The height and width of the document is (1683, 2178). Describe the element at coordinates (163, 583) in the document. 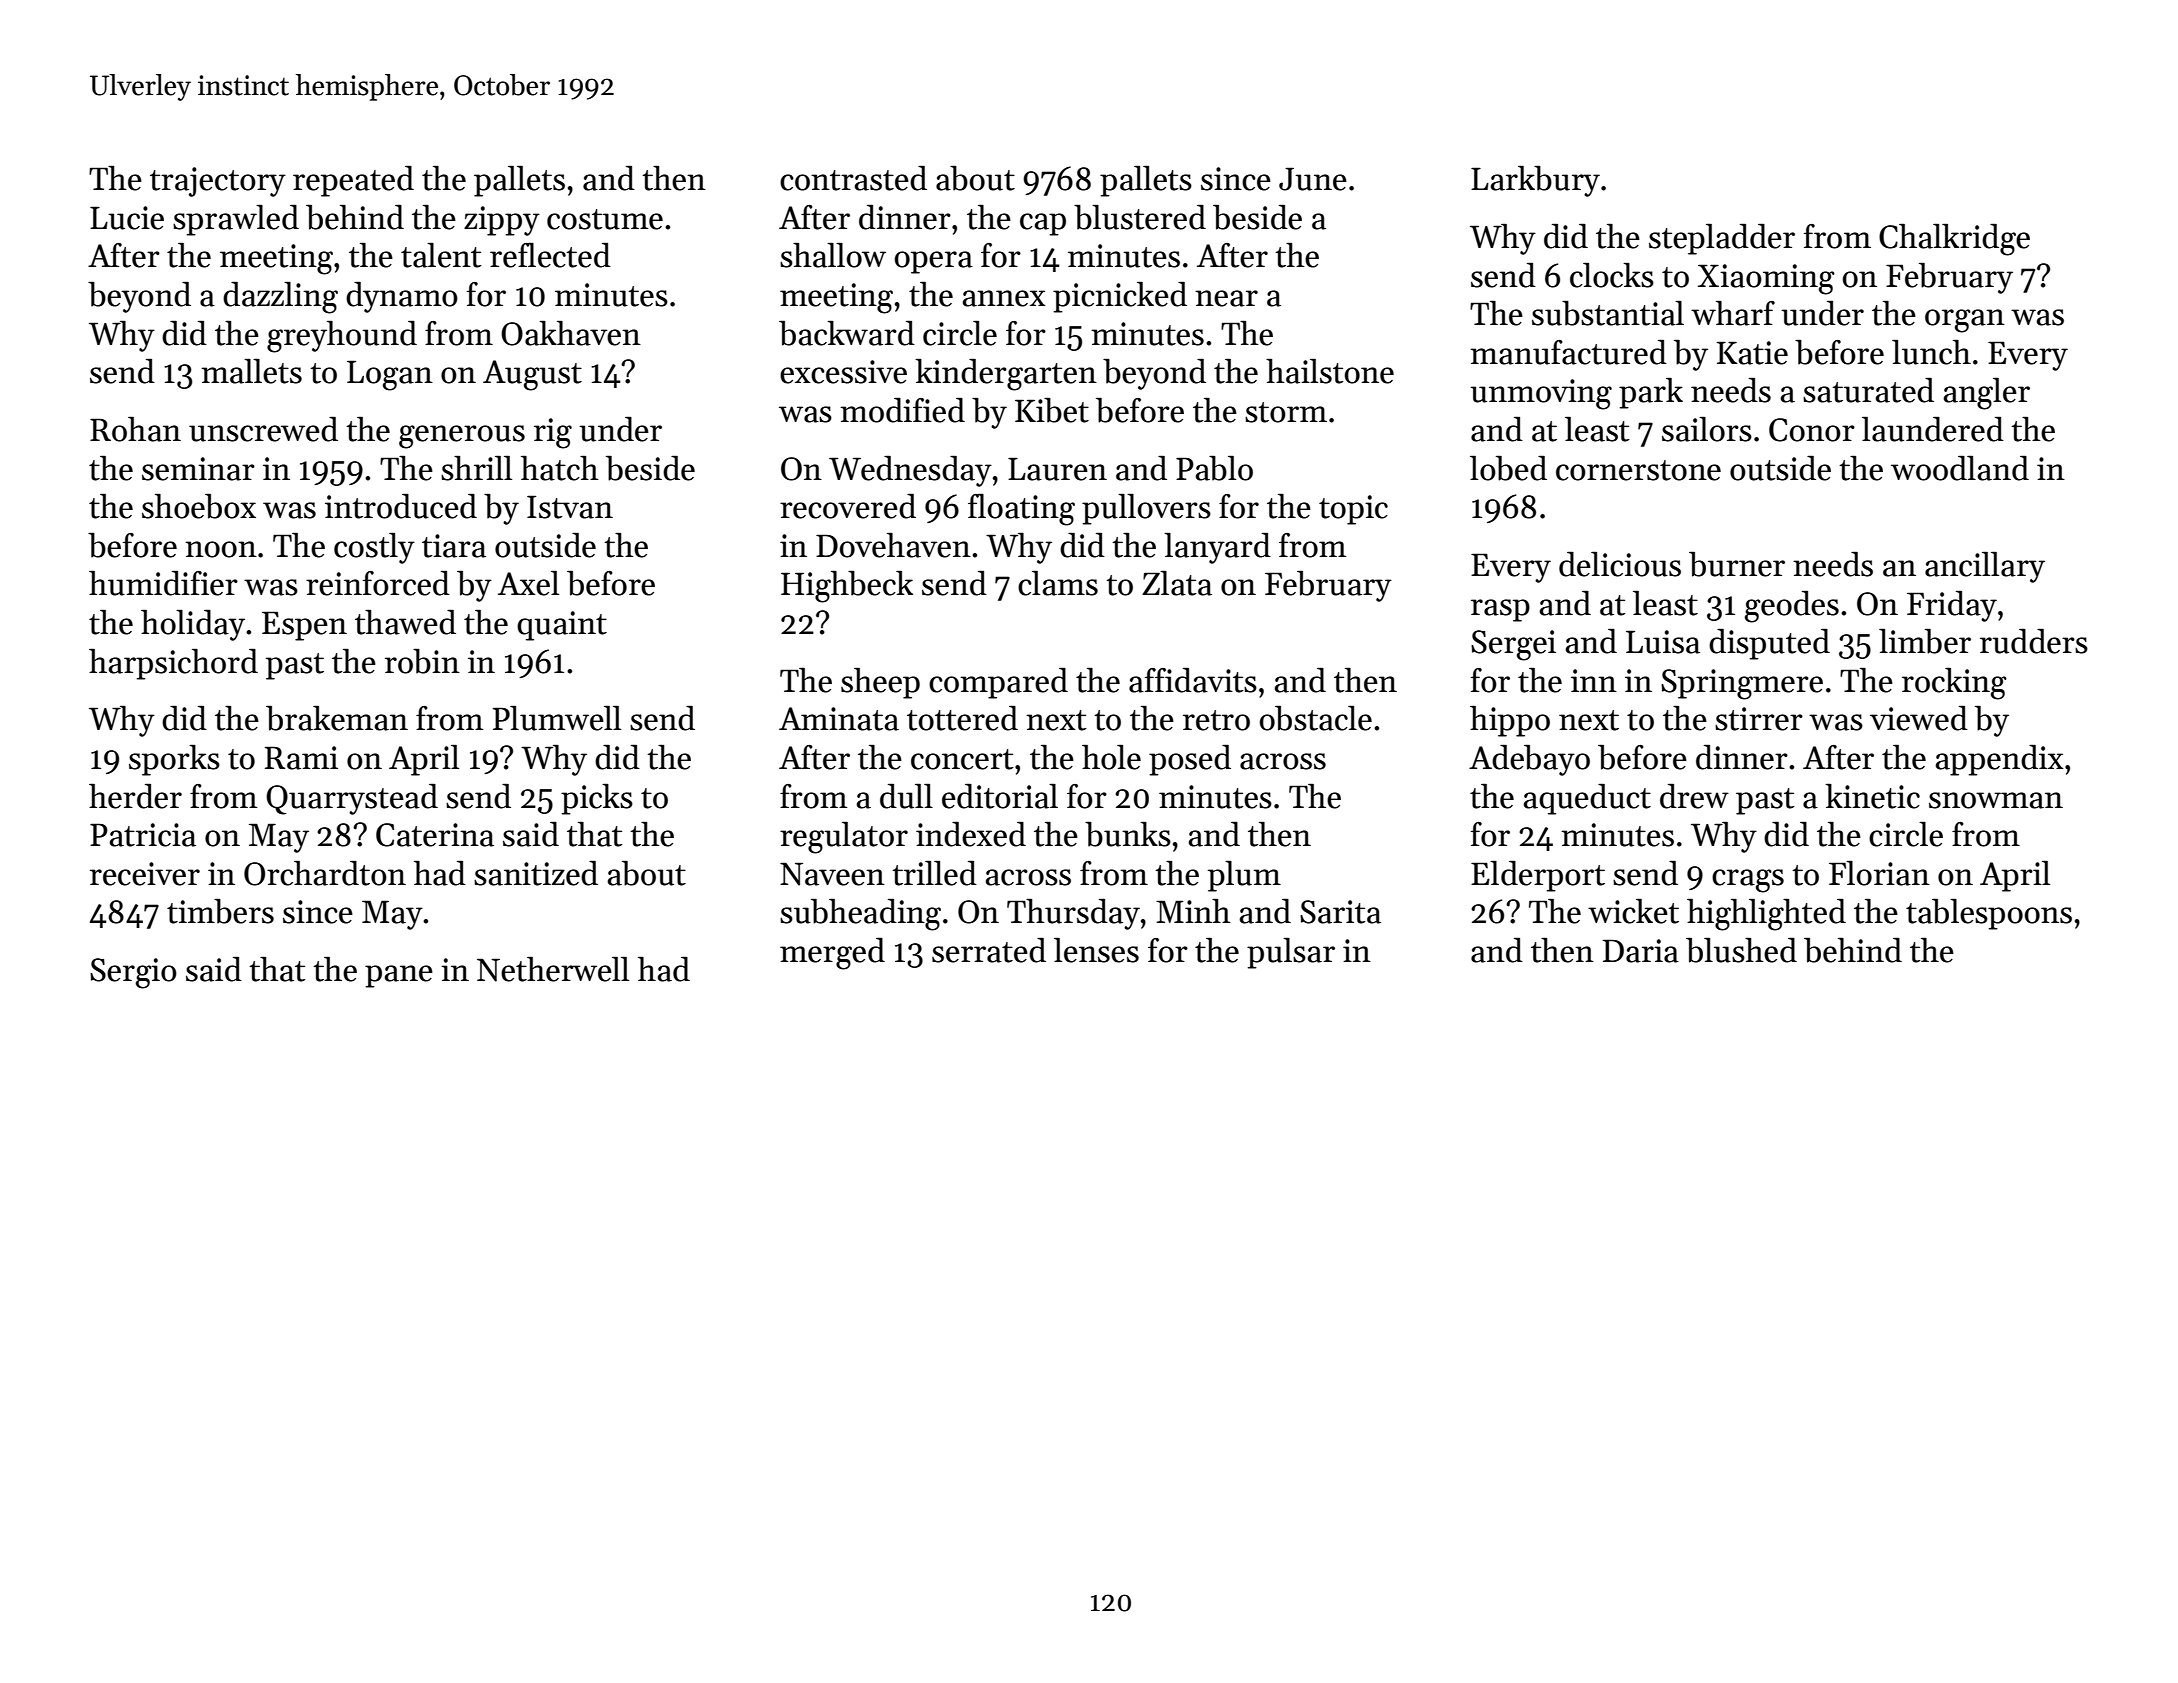

I see `humidifier` at that location.
